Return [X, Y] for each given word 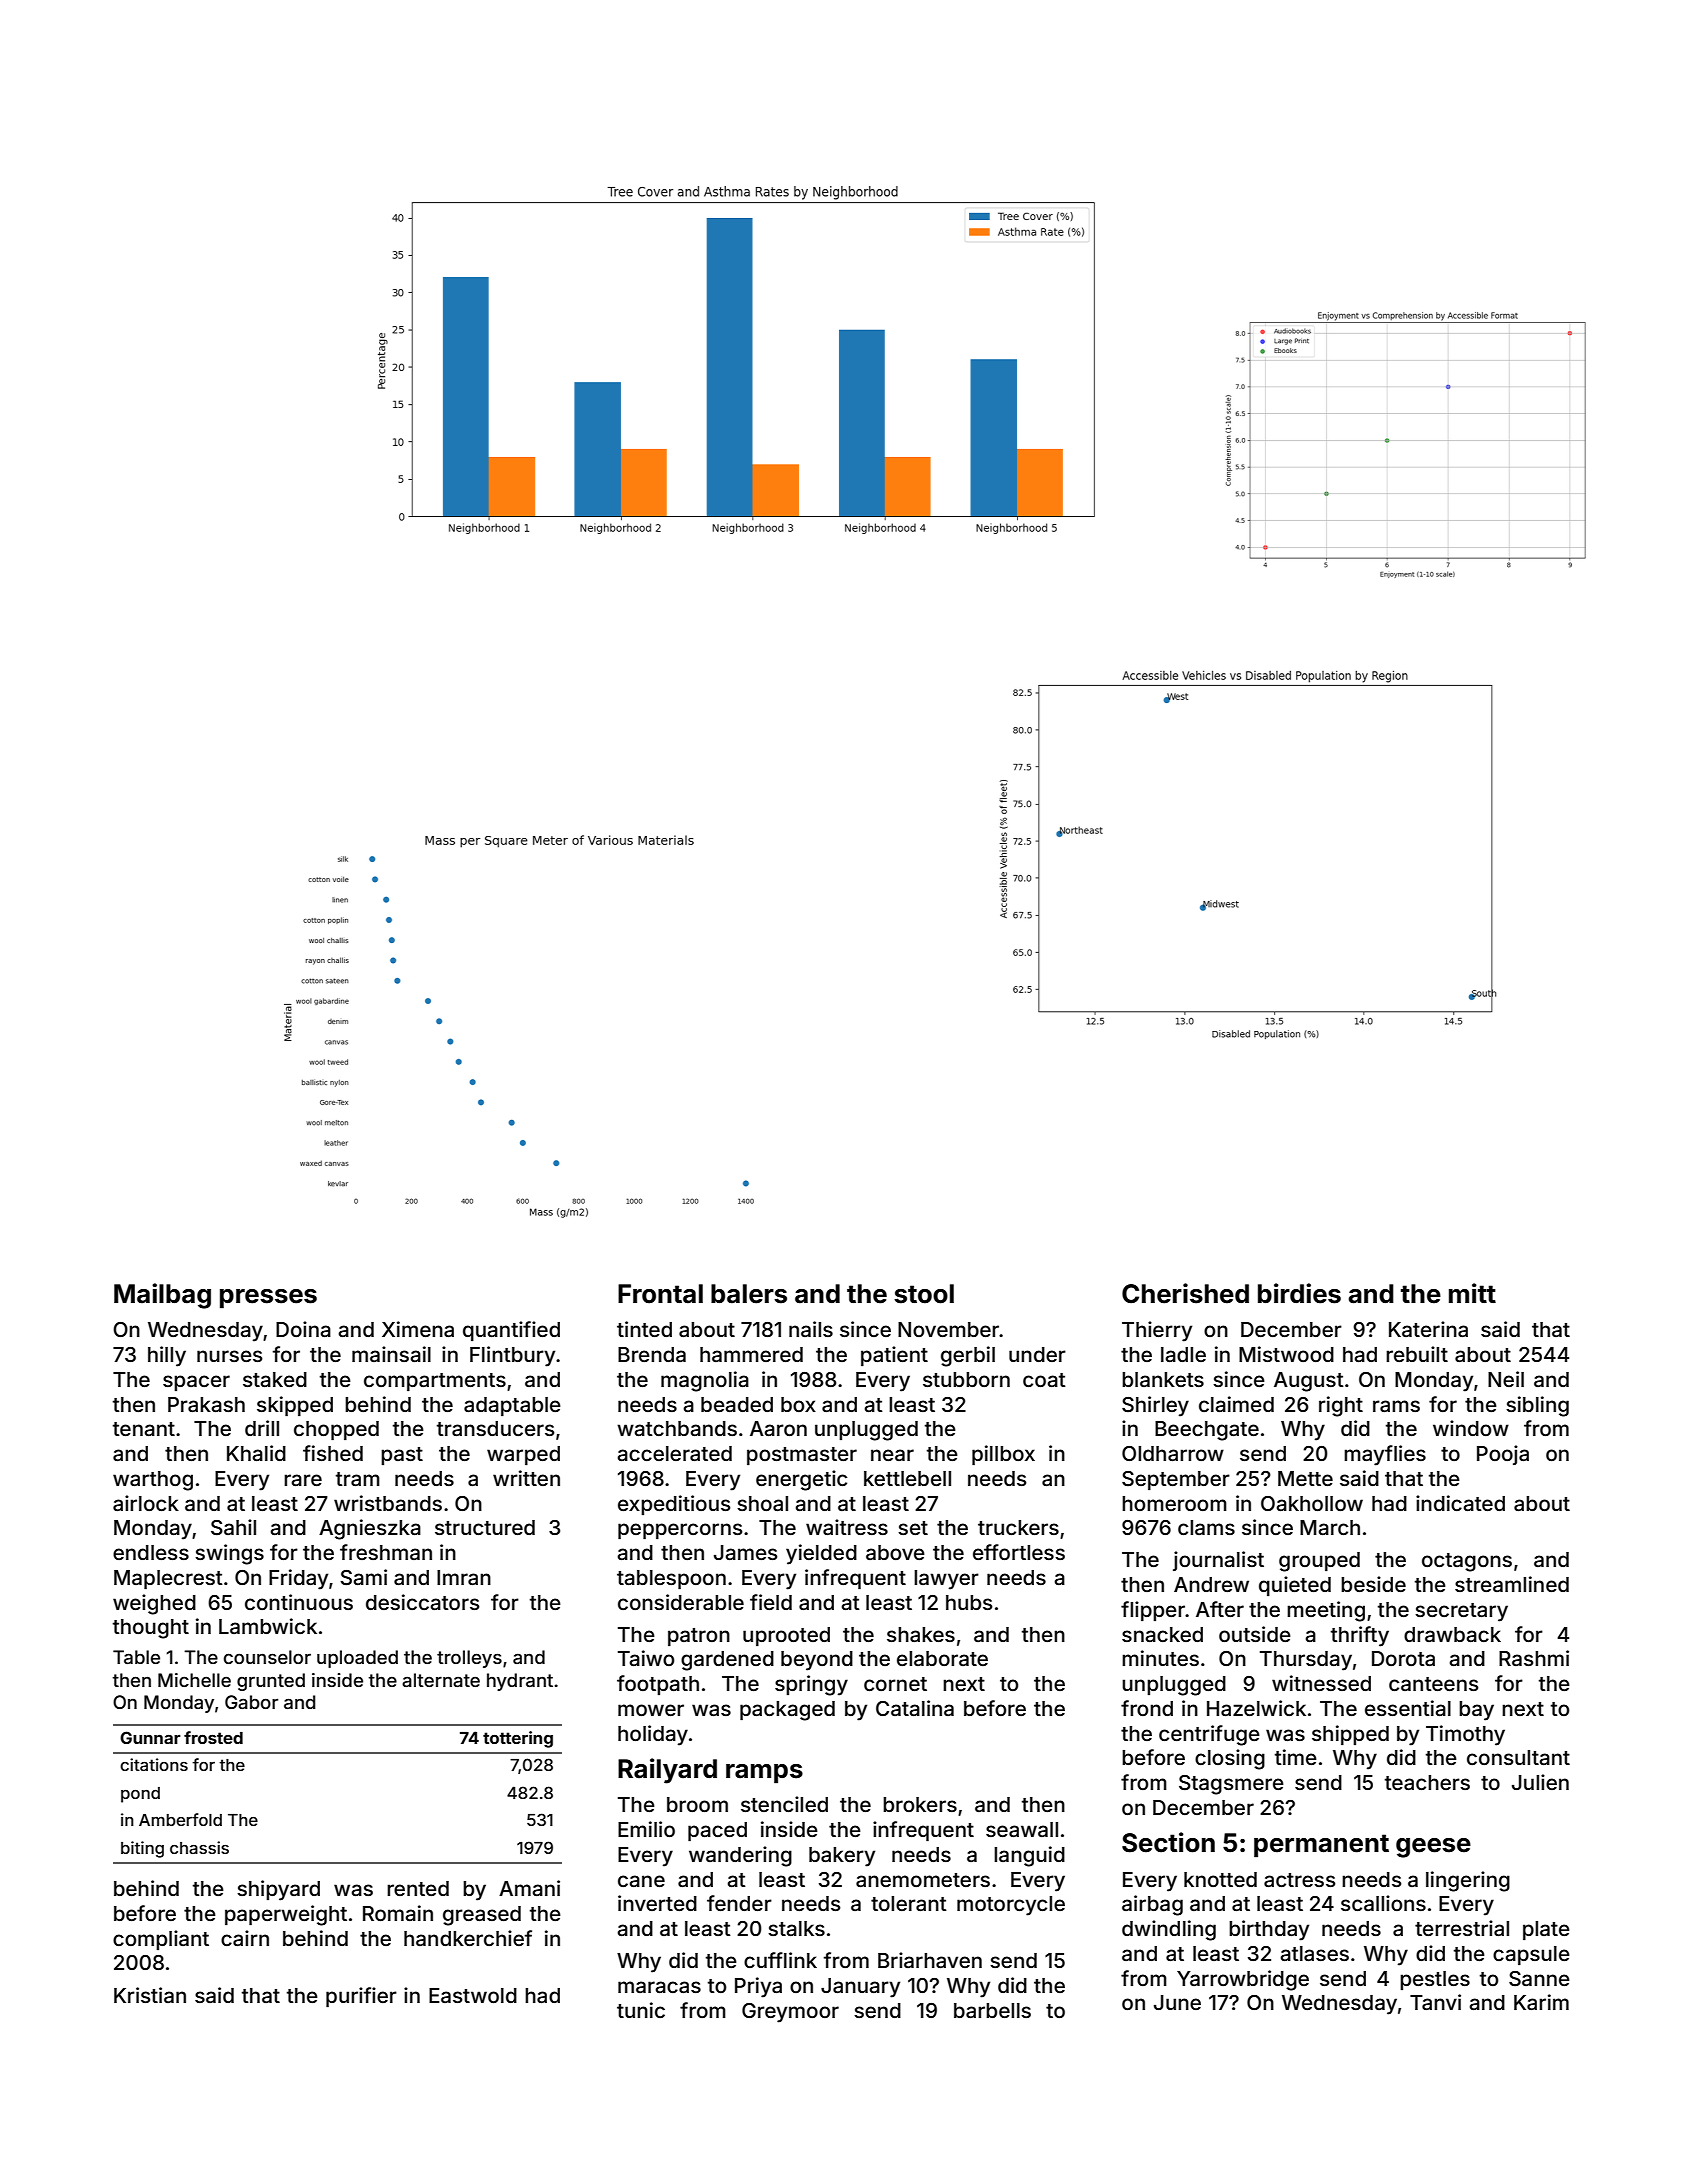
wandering [740, 1856]
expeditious [674, 1505]
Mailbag [162, 1296]
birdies [1299, 1293]
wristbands [388, 1503]
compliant [161, 1940]
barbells [992, 2010]
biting [142, 1849]
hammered [751, 1354]
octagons [1467, 1562]
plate [1546, 1930]
